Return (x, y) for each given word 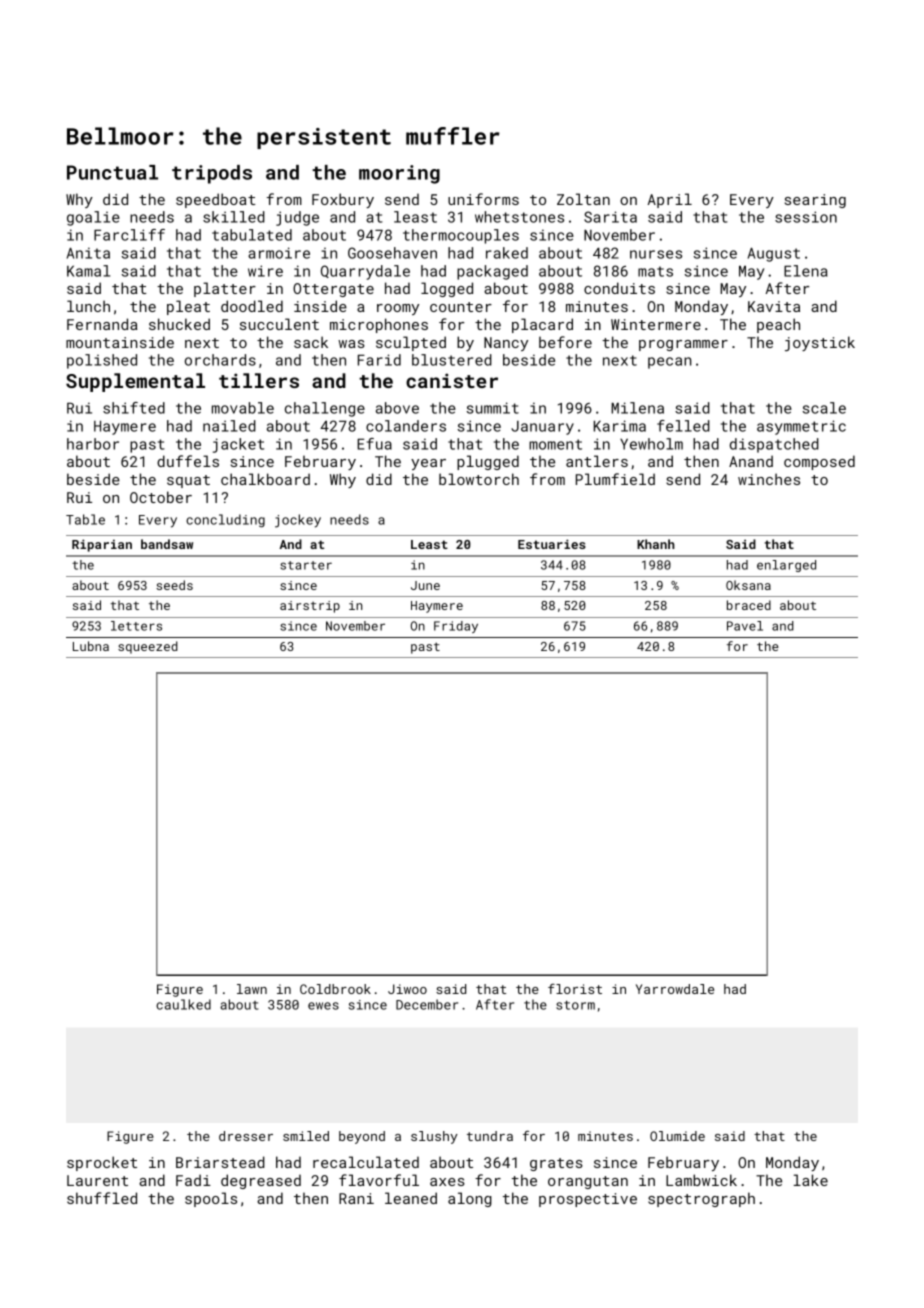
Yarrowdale (675, 989)
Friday (456, 627)
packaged (492, 272)
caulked (183, 1004)
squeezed (148, 647)
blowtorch (479, 479)
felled (683, 426)
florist (575, 989)
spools (211, 1199)
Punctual (112, 172)
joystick (820, 343)
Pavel (745, 626)
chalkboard (265, 479)
